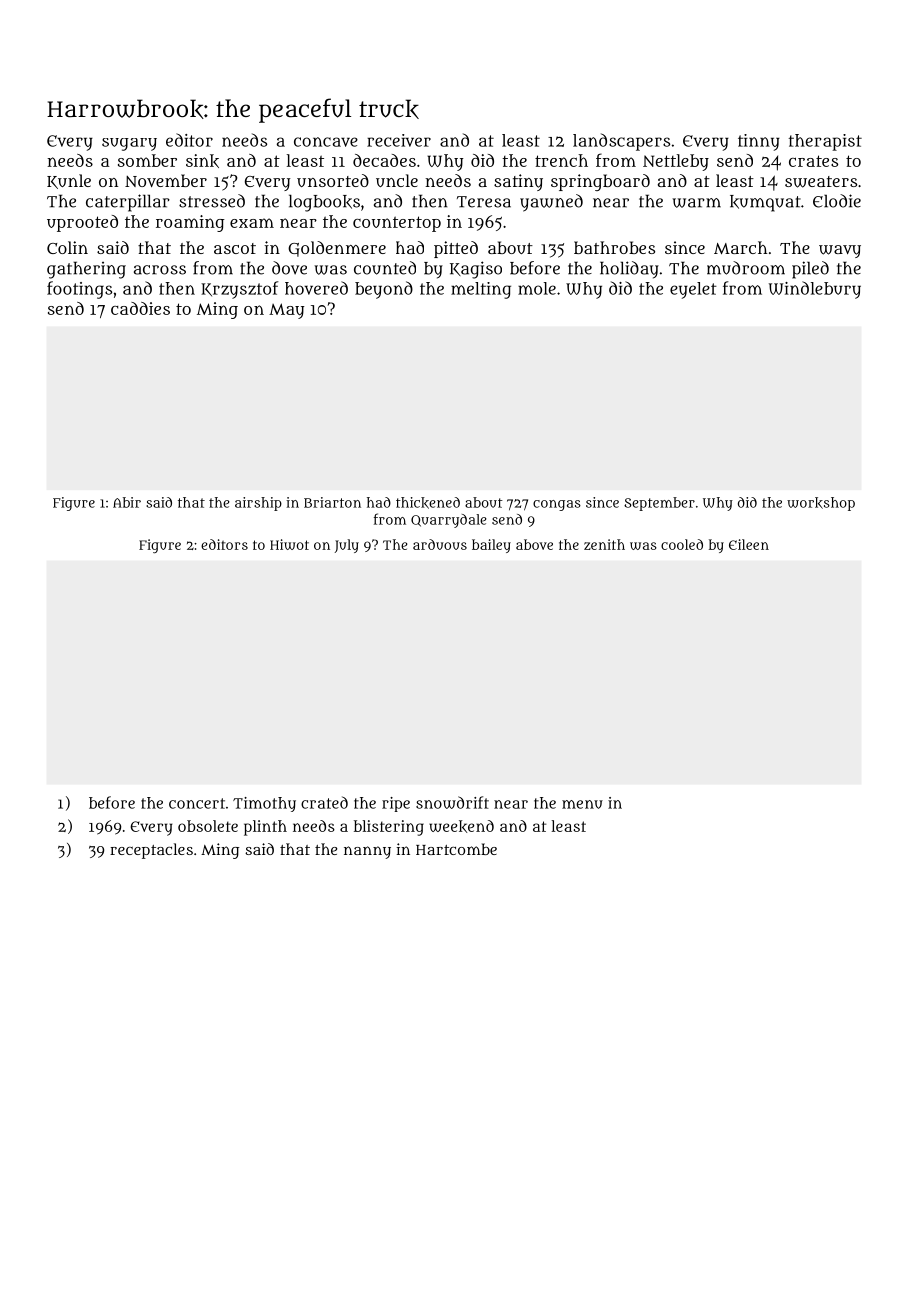  I want to click on beyond, so click(384, 290).
